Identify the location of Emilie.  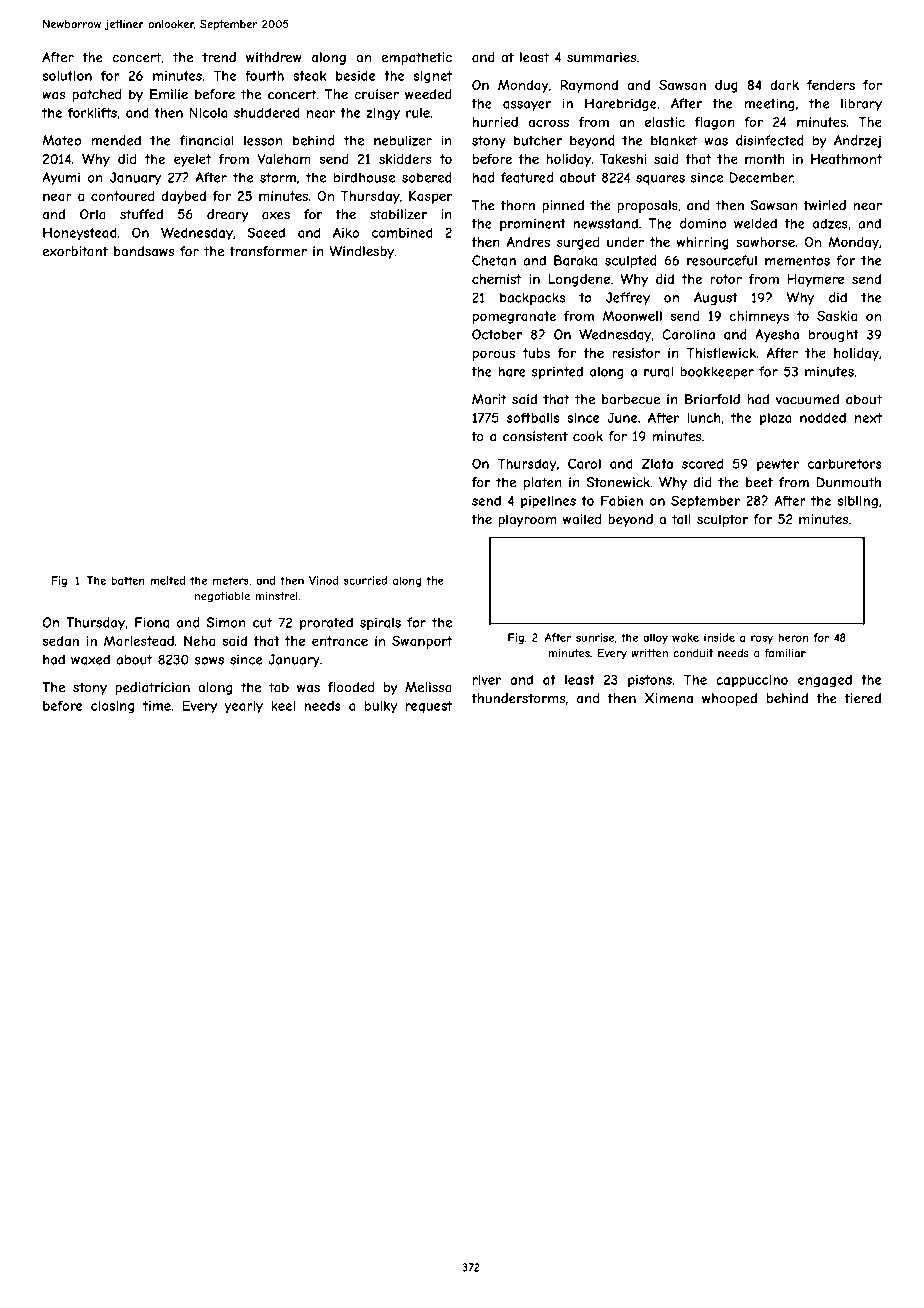
(169, 94).
